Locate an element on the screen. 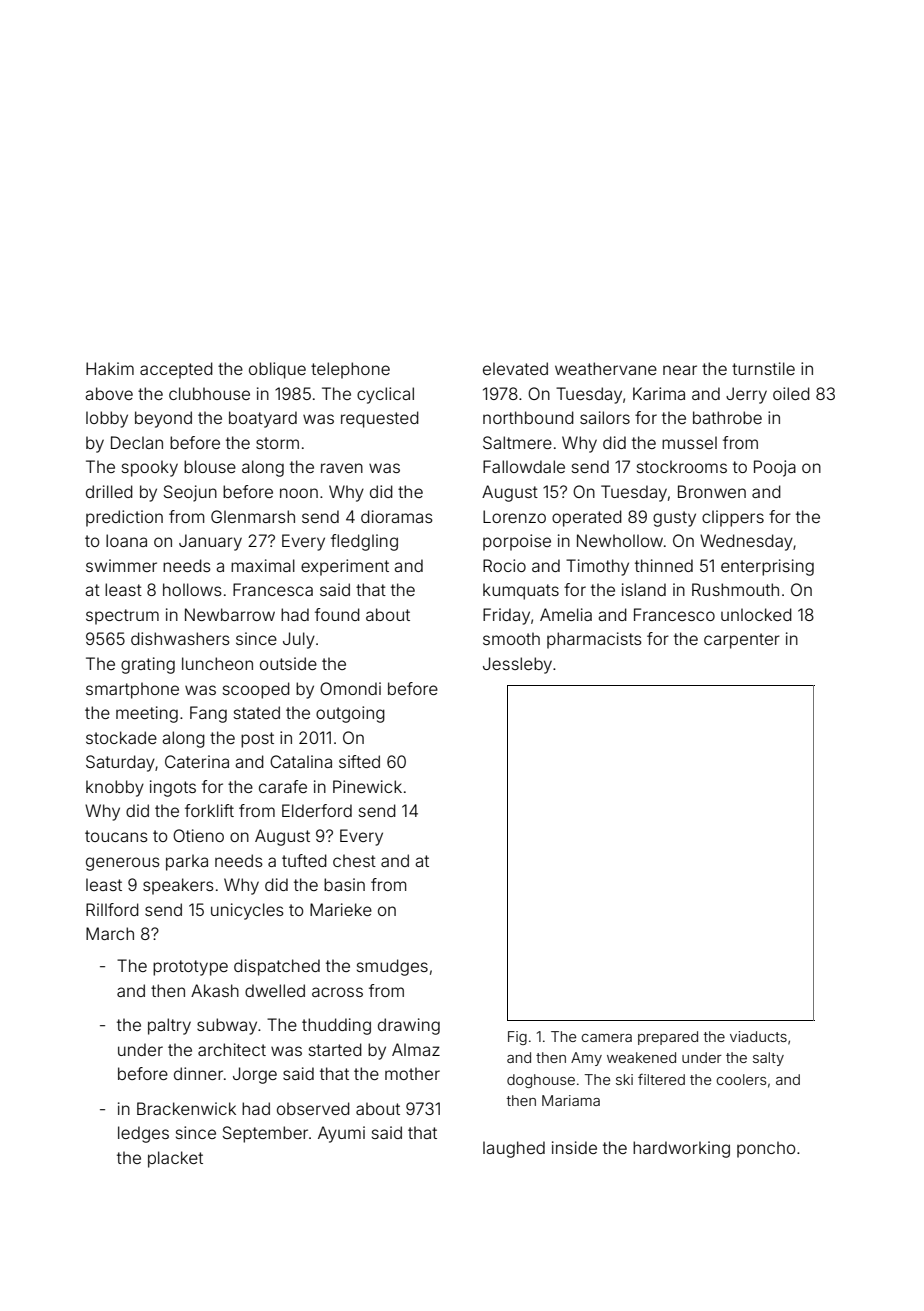  elevated is located at coordinates (515, 368).
